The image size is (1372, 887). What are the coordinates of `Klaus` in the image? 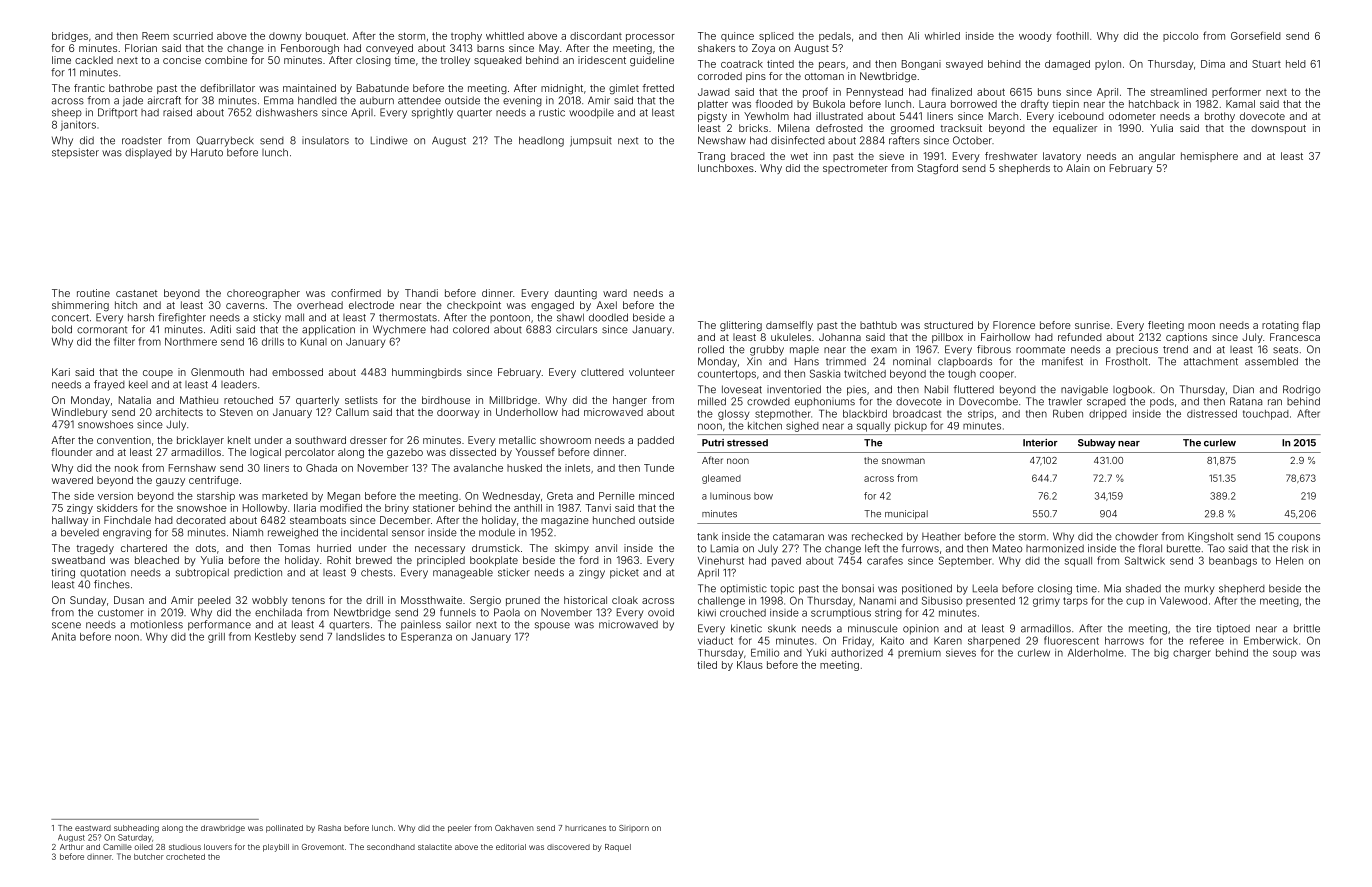 It's located at (750, 665).
